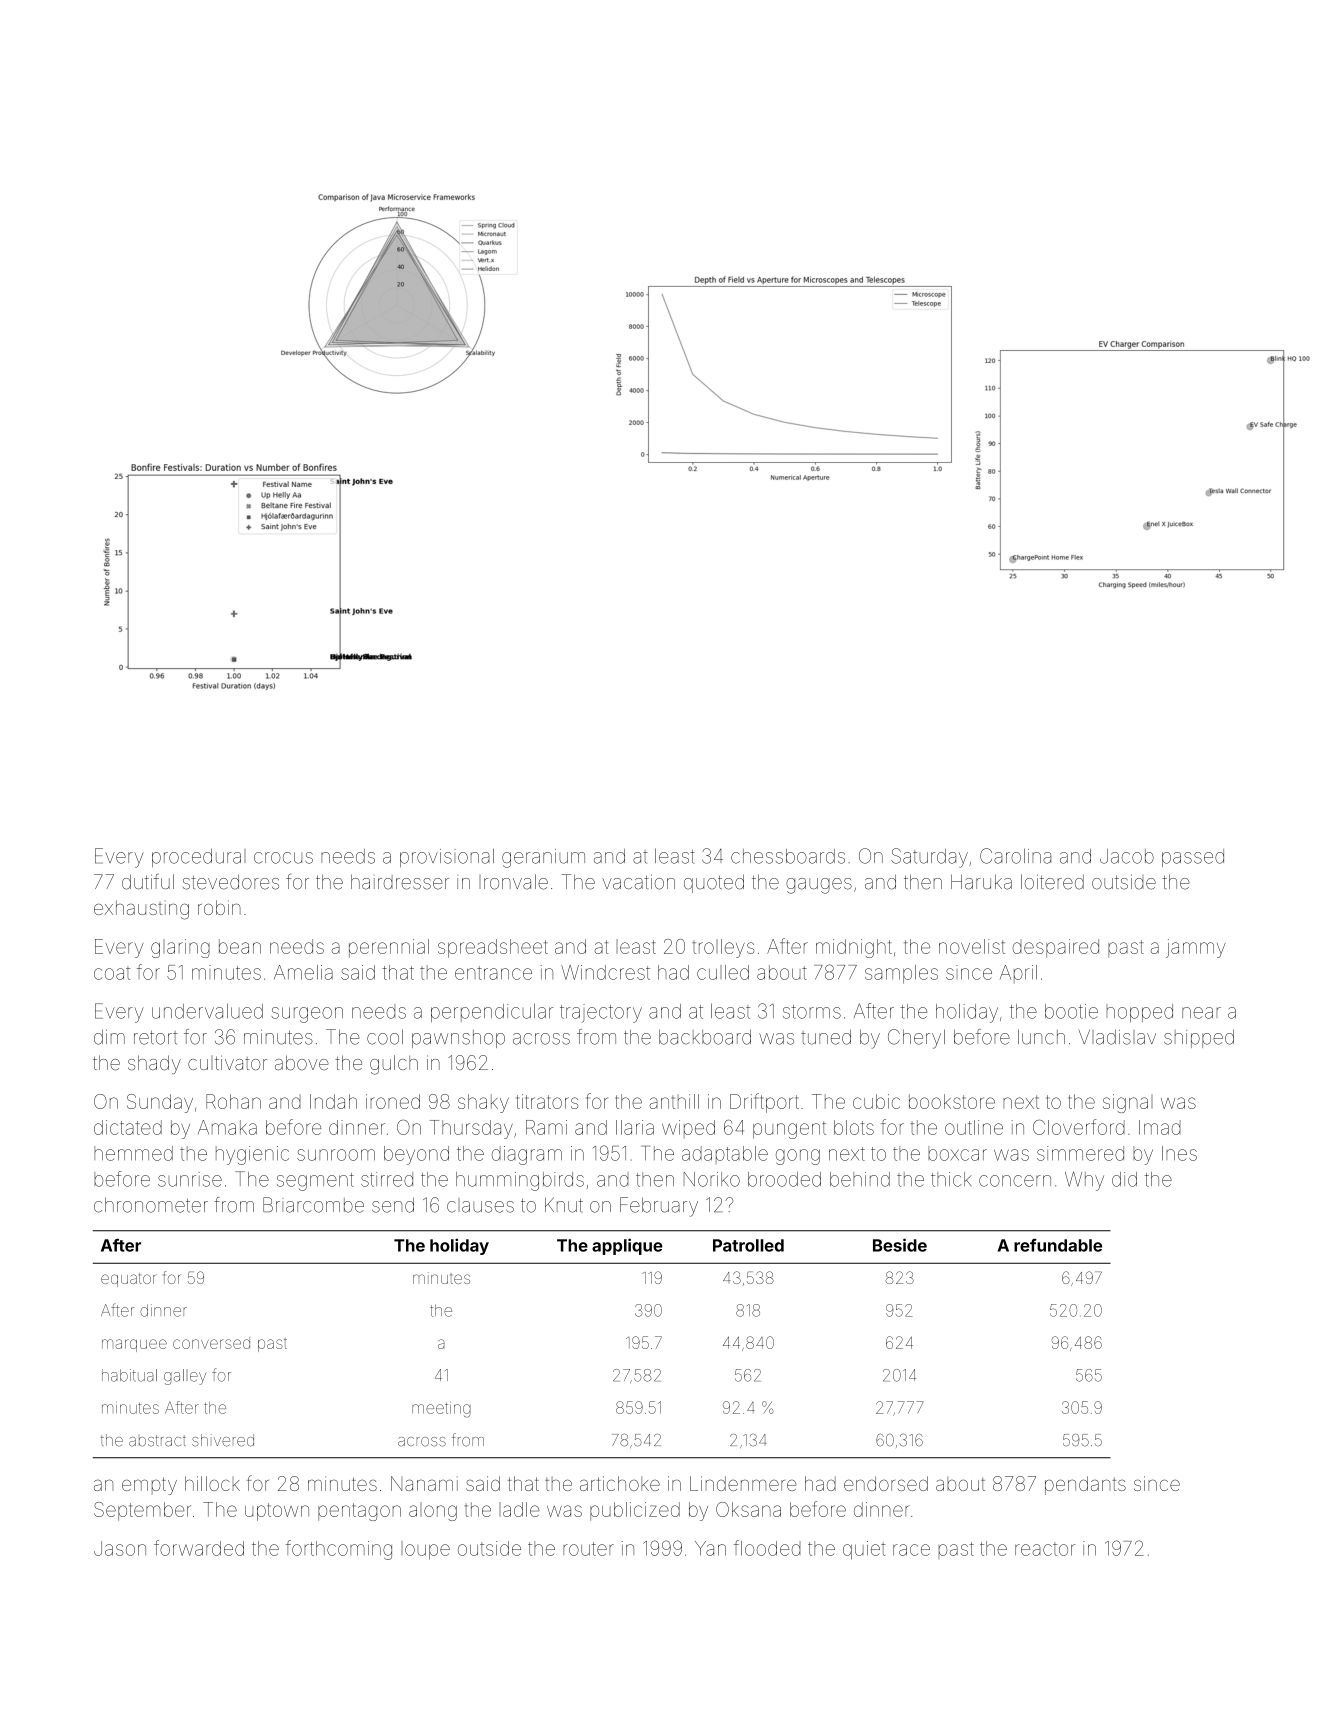  What do you see at coordinates (493, 948) in the screenshot?
I see `spreadsheet` at bounding box center [493, 948].
